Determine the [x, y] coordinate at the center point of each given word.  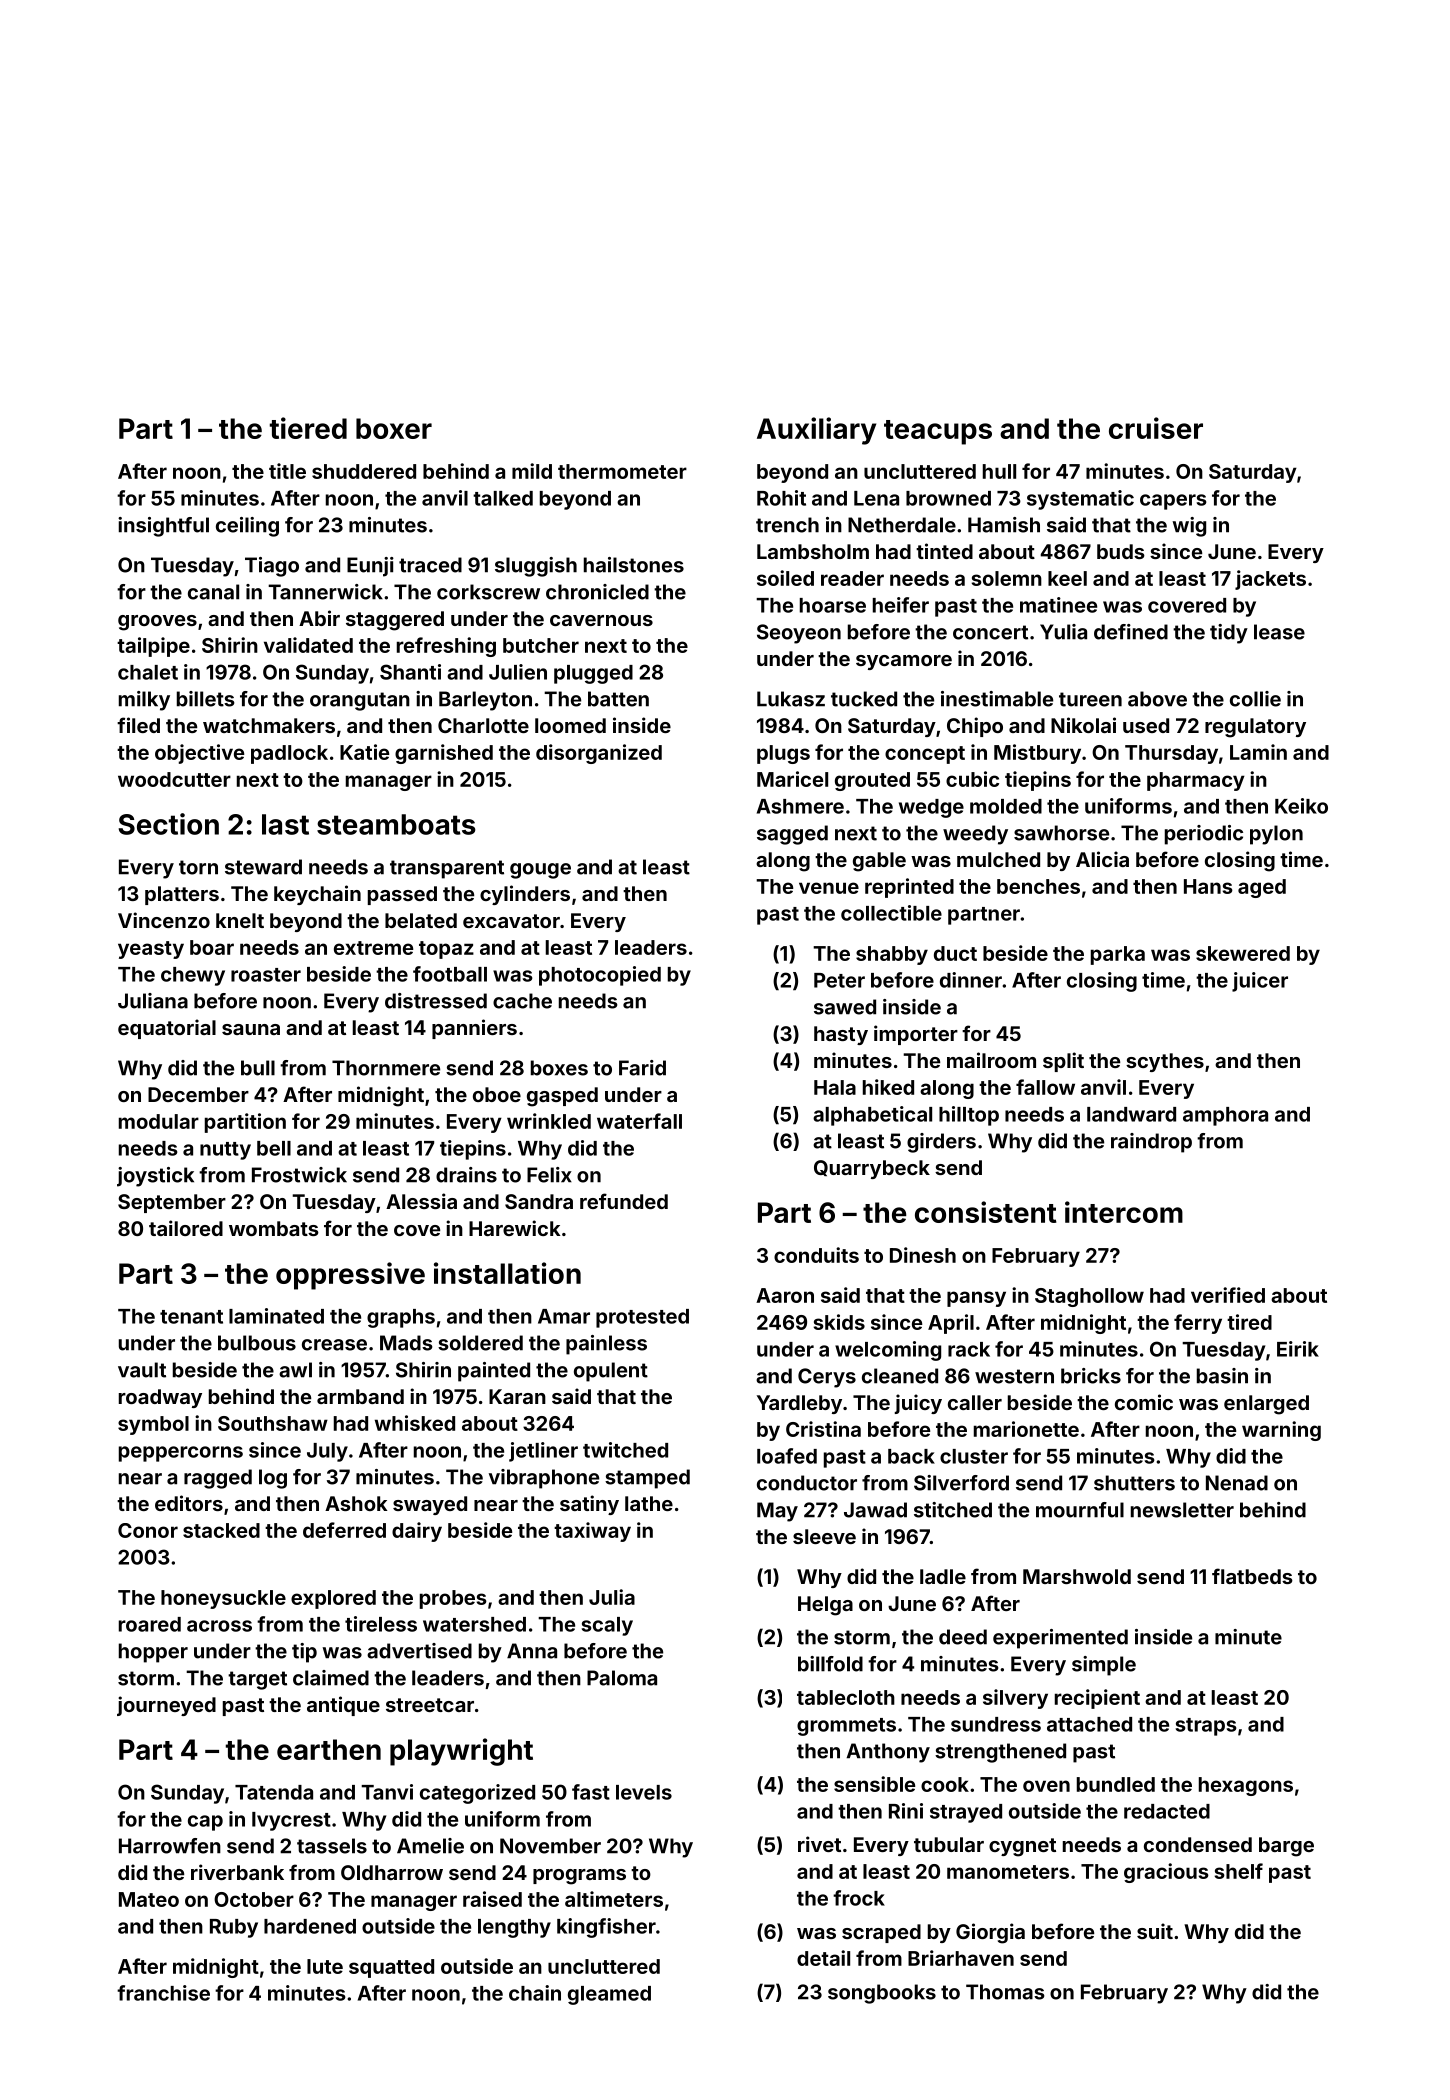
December [198, 1094]
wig [1189, 527]
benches [1038, 886]
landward [1131, 1114]
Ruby [234, 1928]
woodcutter [174, 779]
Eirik [1298, 1349]
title [287, 471]
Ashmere [800, 806]
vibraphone [544, 1479]
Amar [564, 1316]
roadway [160, 1398]
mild [532, 471]
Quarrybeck [872, 1169]
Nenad [1237, 1483]
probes [453, 1599]
